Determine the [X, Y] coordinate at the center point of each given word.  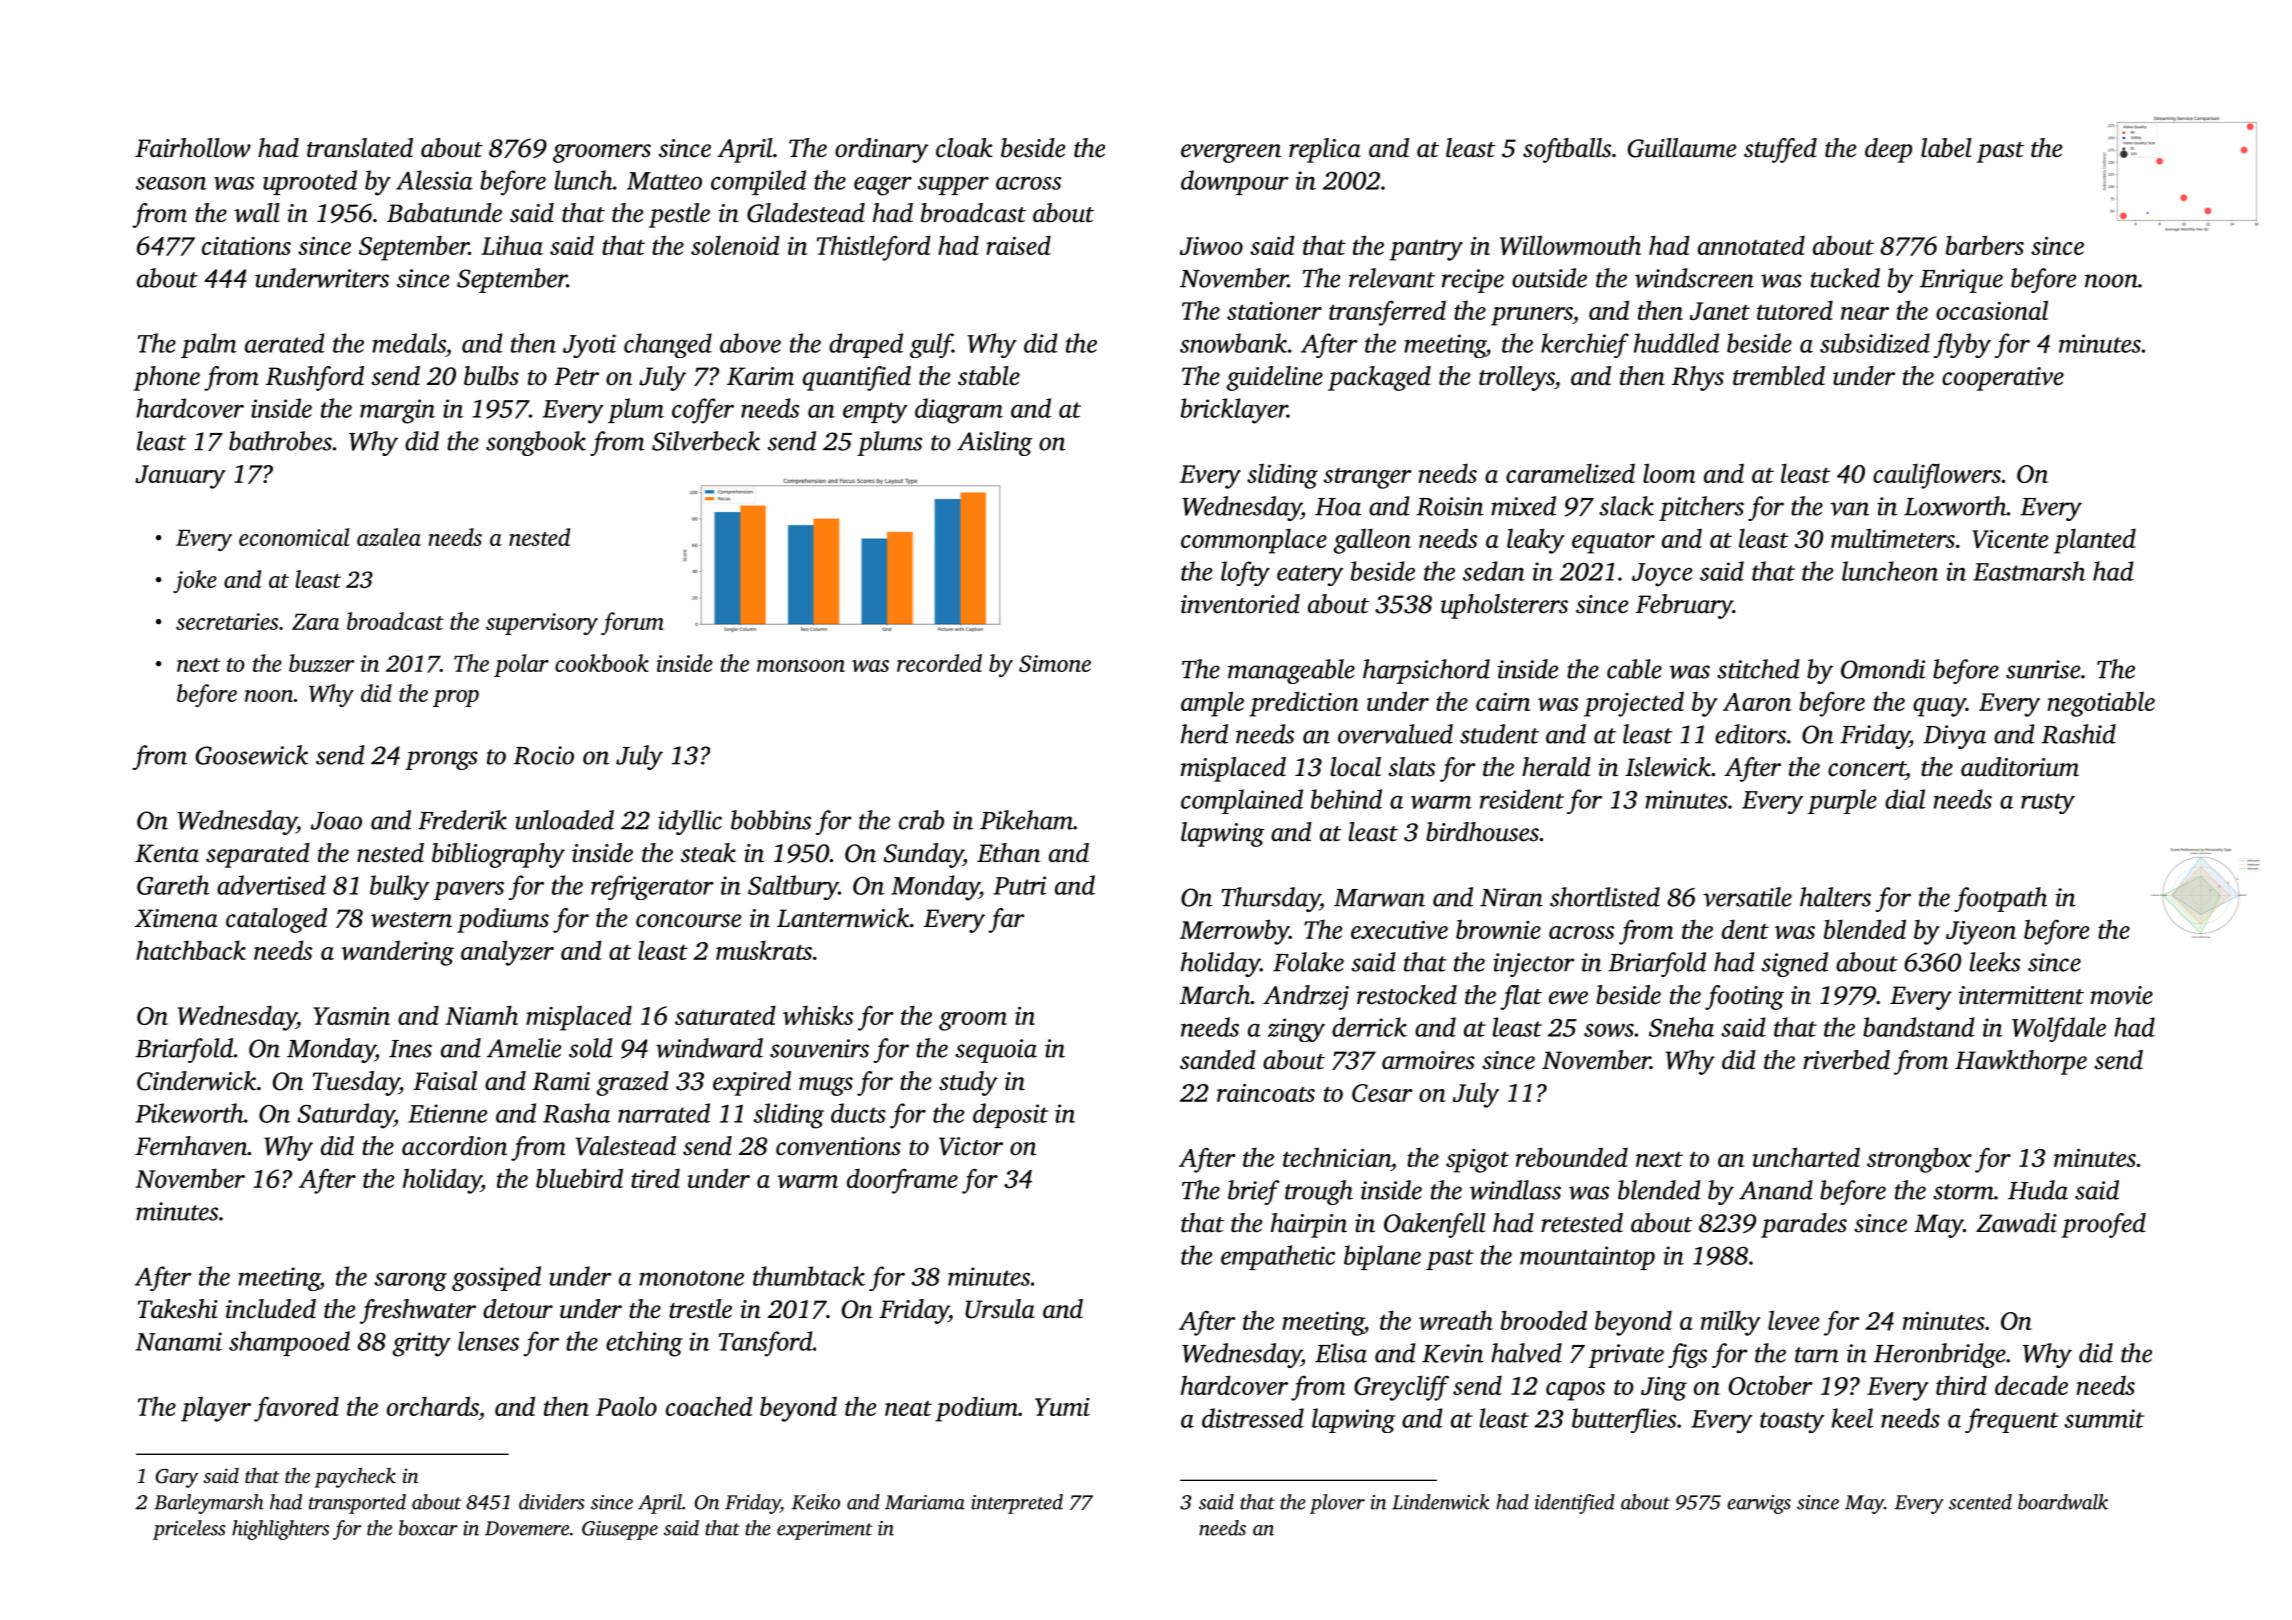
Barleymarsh [209, 1504]
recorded [939, 663]
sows [1609, 1030]
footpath [2000, 899]
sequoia [996, 1051]
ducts [858, 1113]
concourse [688, 921]
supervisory [542, 624]
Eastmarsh [2029, 571]
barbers [1985, 245]
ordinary [881, 150]
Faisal [445, 1081]
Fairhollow [193, 148]
